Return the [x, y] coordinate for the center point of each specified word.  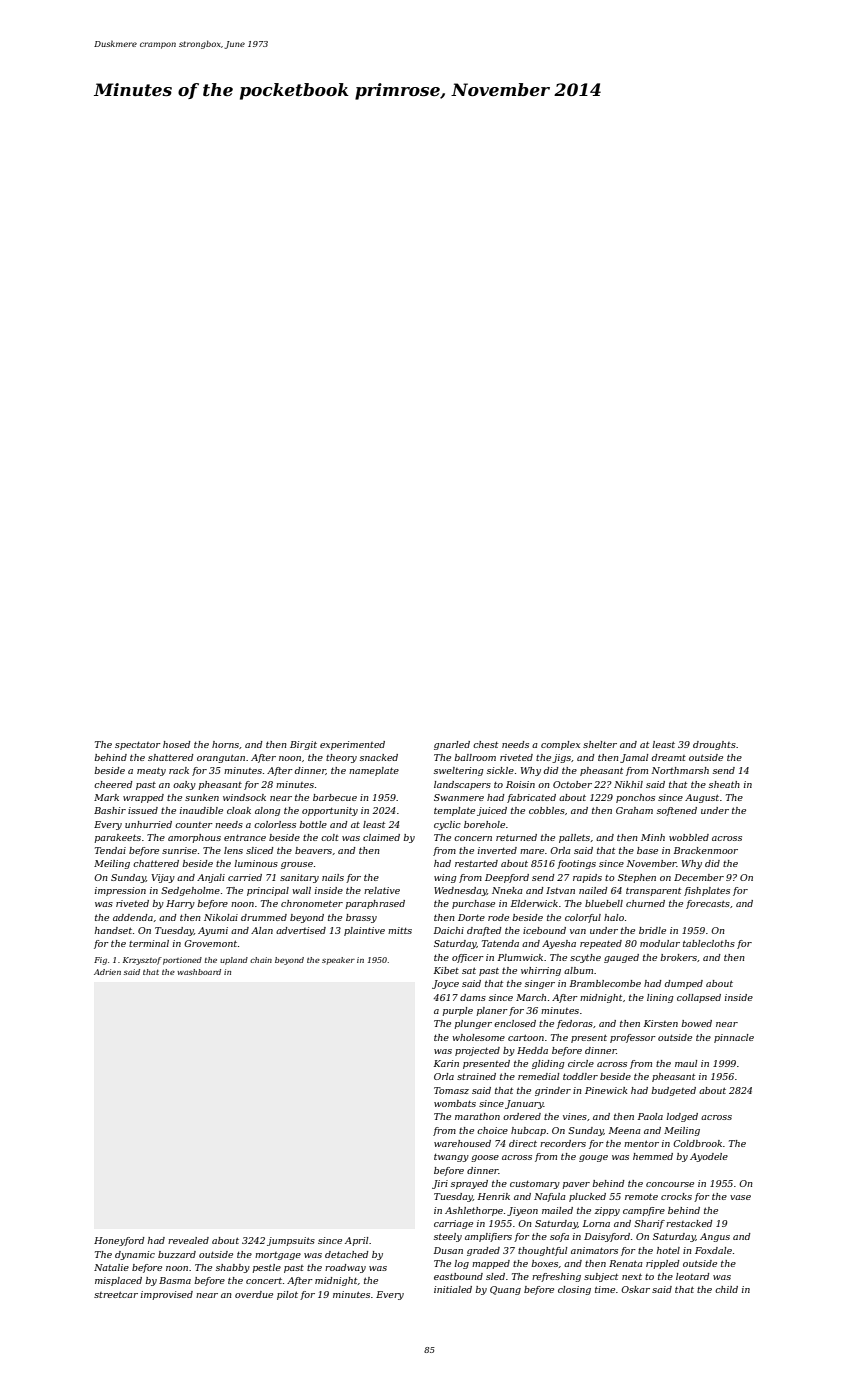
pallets [574, 838]
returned [516, 837]
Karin [446, 1063]
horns [225, 744]
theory [341, 758]
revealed [188, 1240]
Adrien [107, 972]
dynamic [135, 1255]
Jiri [440, 1184]
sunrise [179, 850]
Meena [625, 1130]
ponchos [635, 798]
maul [686, 1063]
